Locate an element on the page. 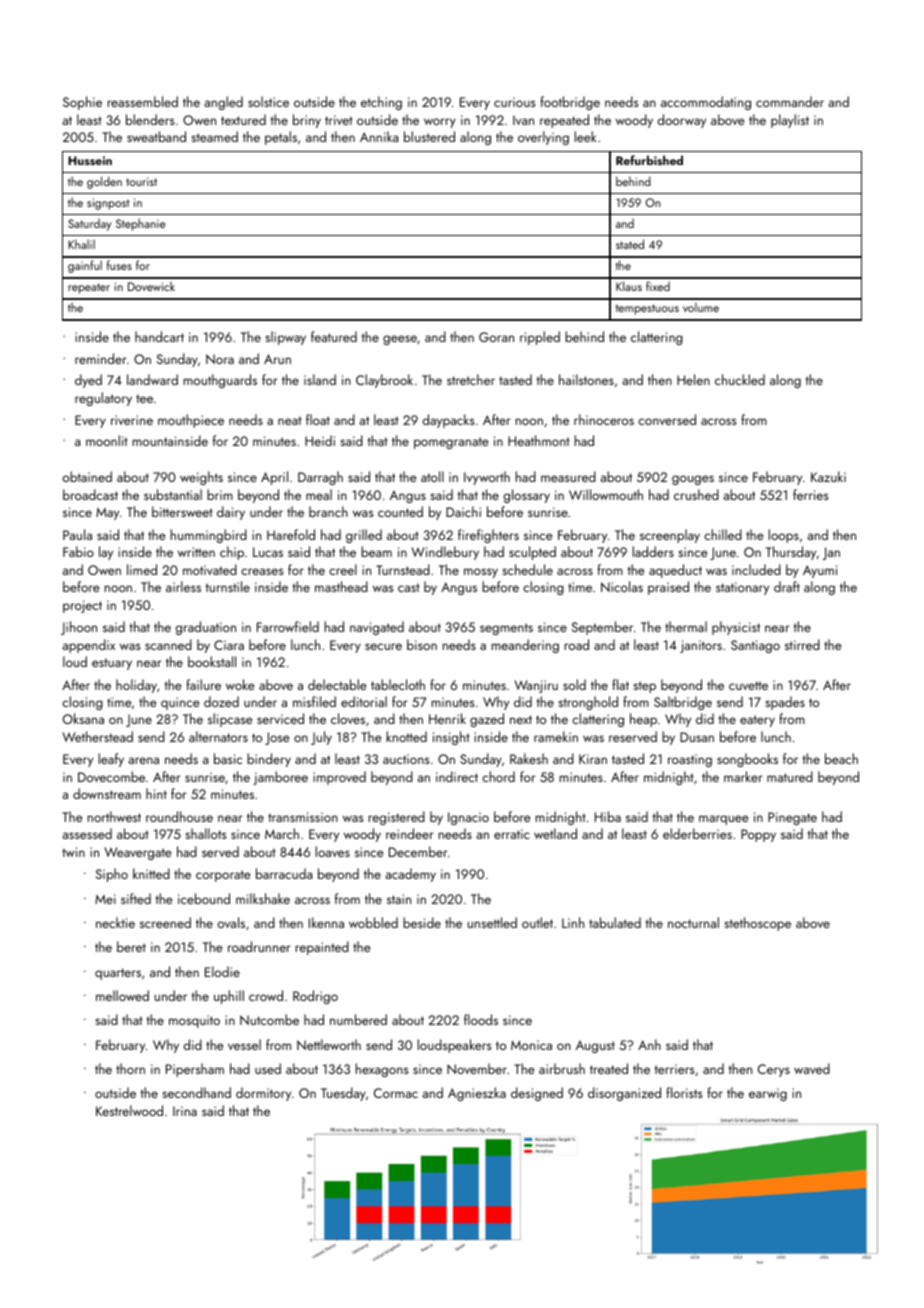  designed is located at coordinates (537, 1094).
